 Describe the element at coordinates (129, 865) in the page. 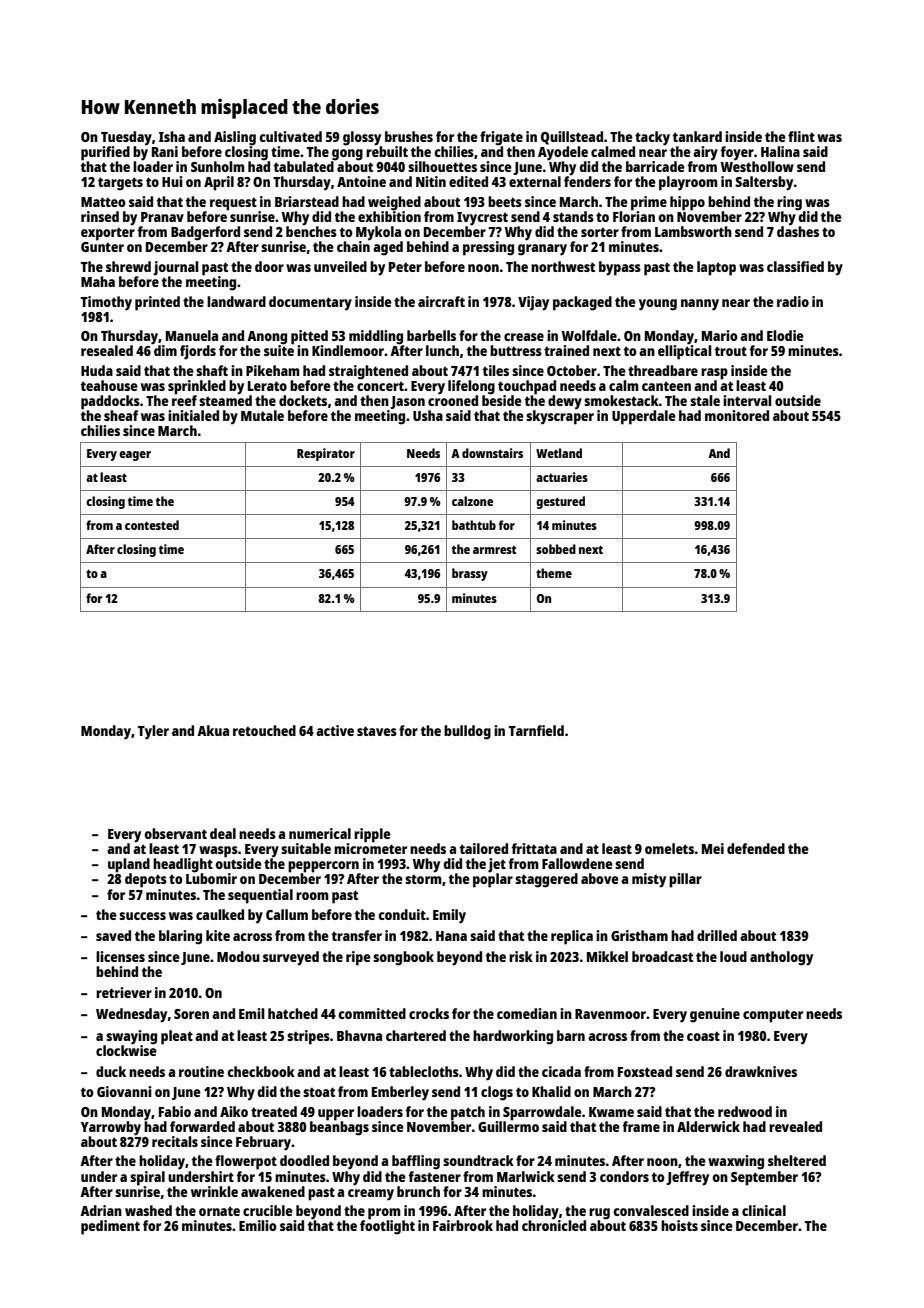

I see `upland` at that location.
